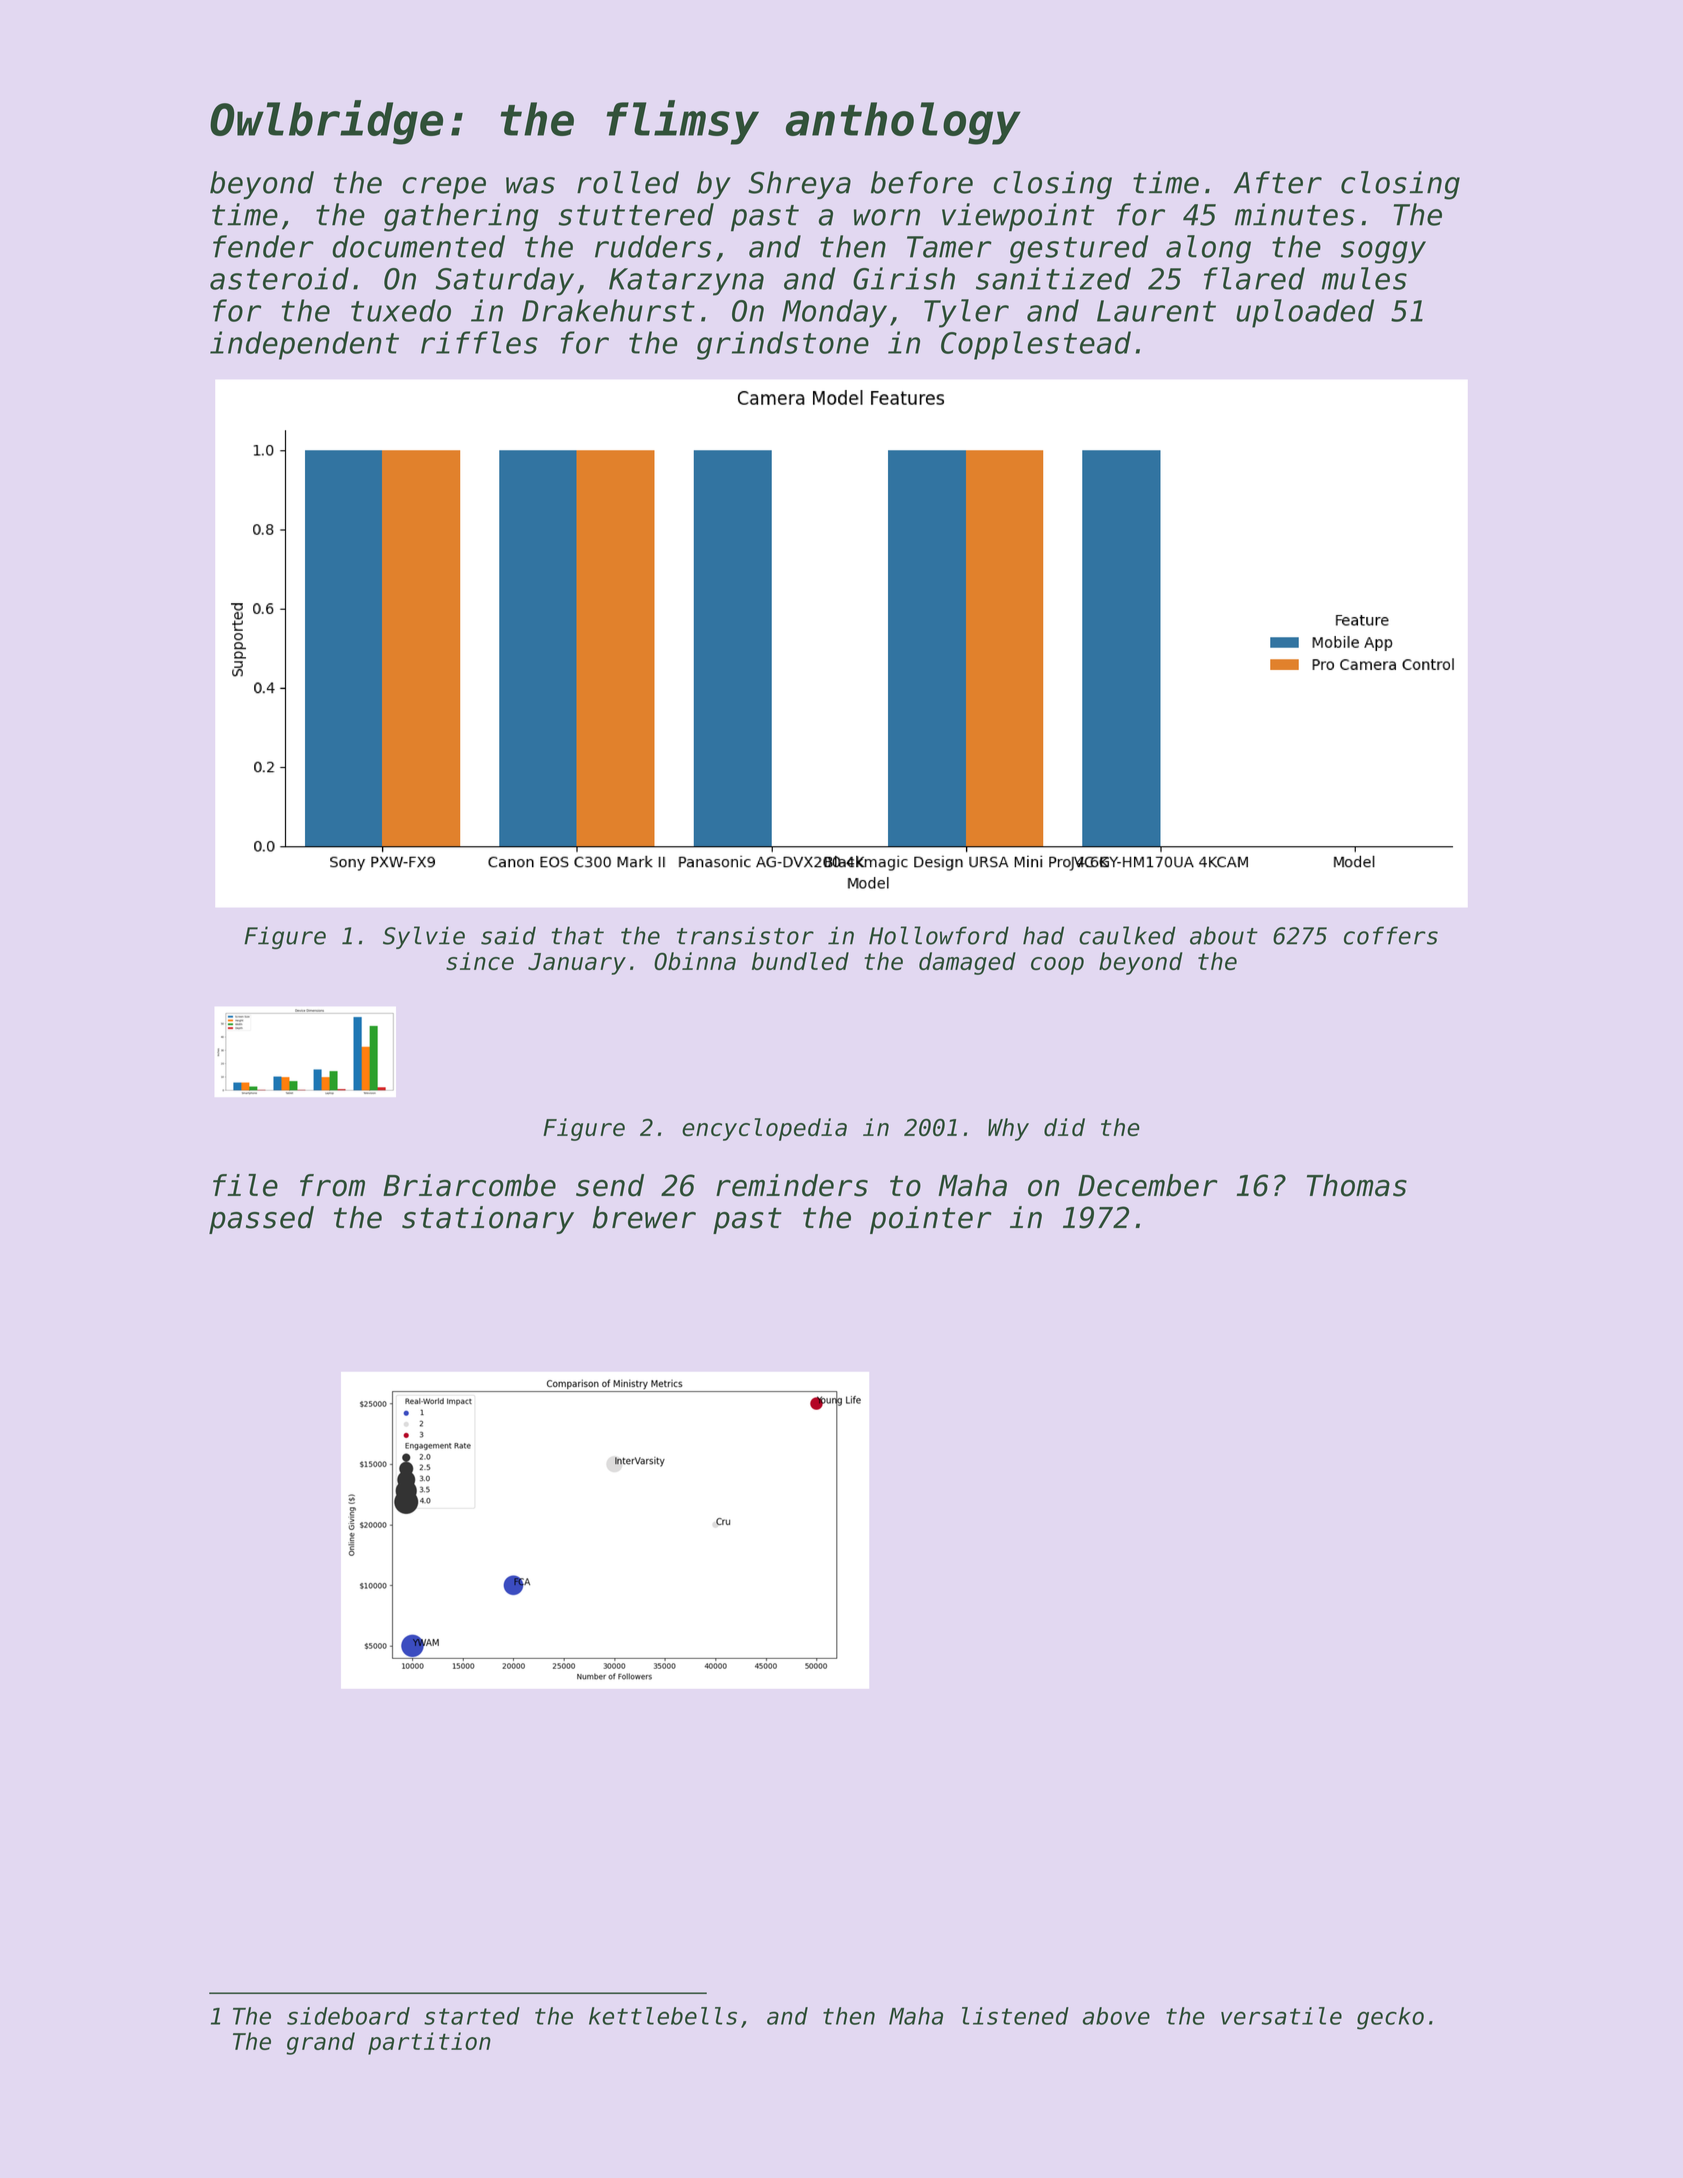 Image resolution: width=1683 pixels, height=2178 pixels. What do you see at coordinates (931, 1220) in the screenshot?
I see `pointer` at bounding box center [931, 1220].
